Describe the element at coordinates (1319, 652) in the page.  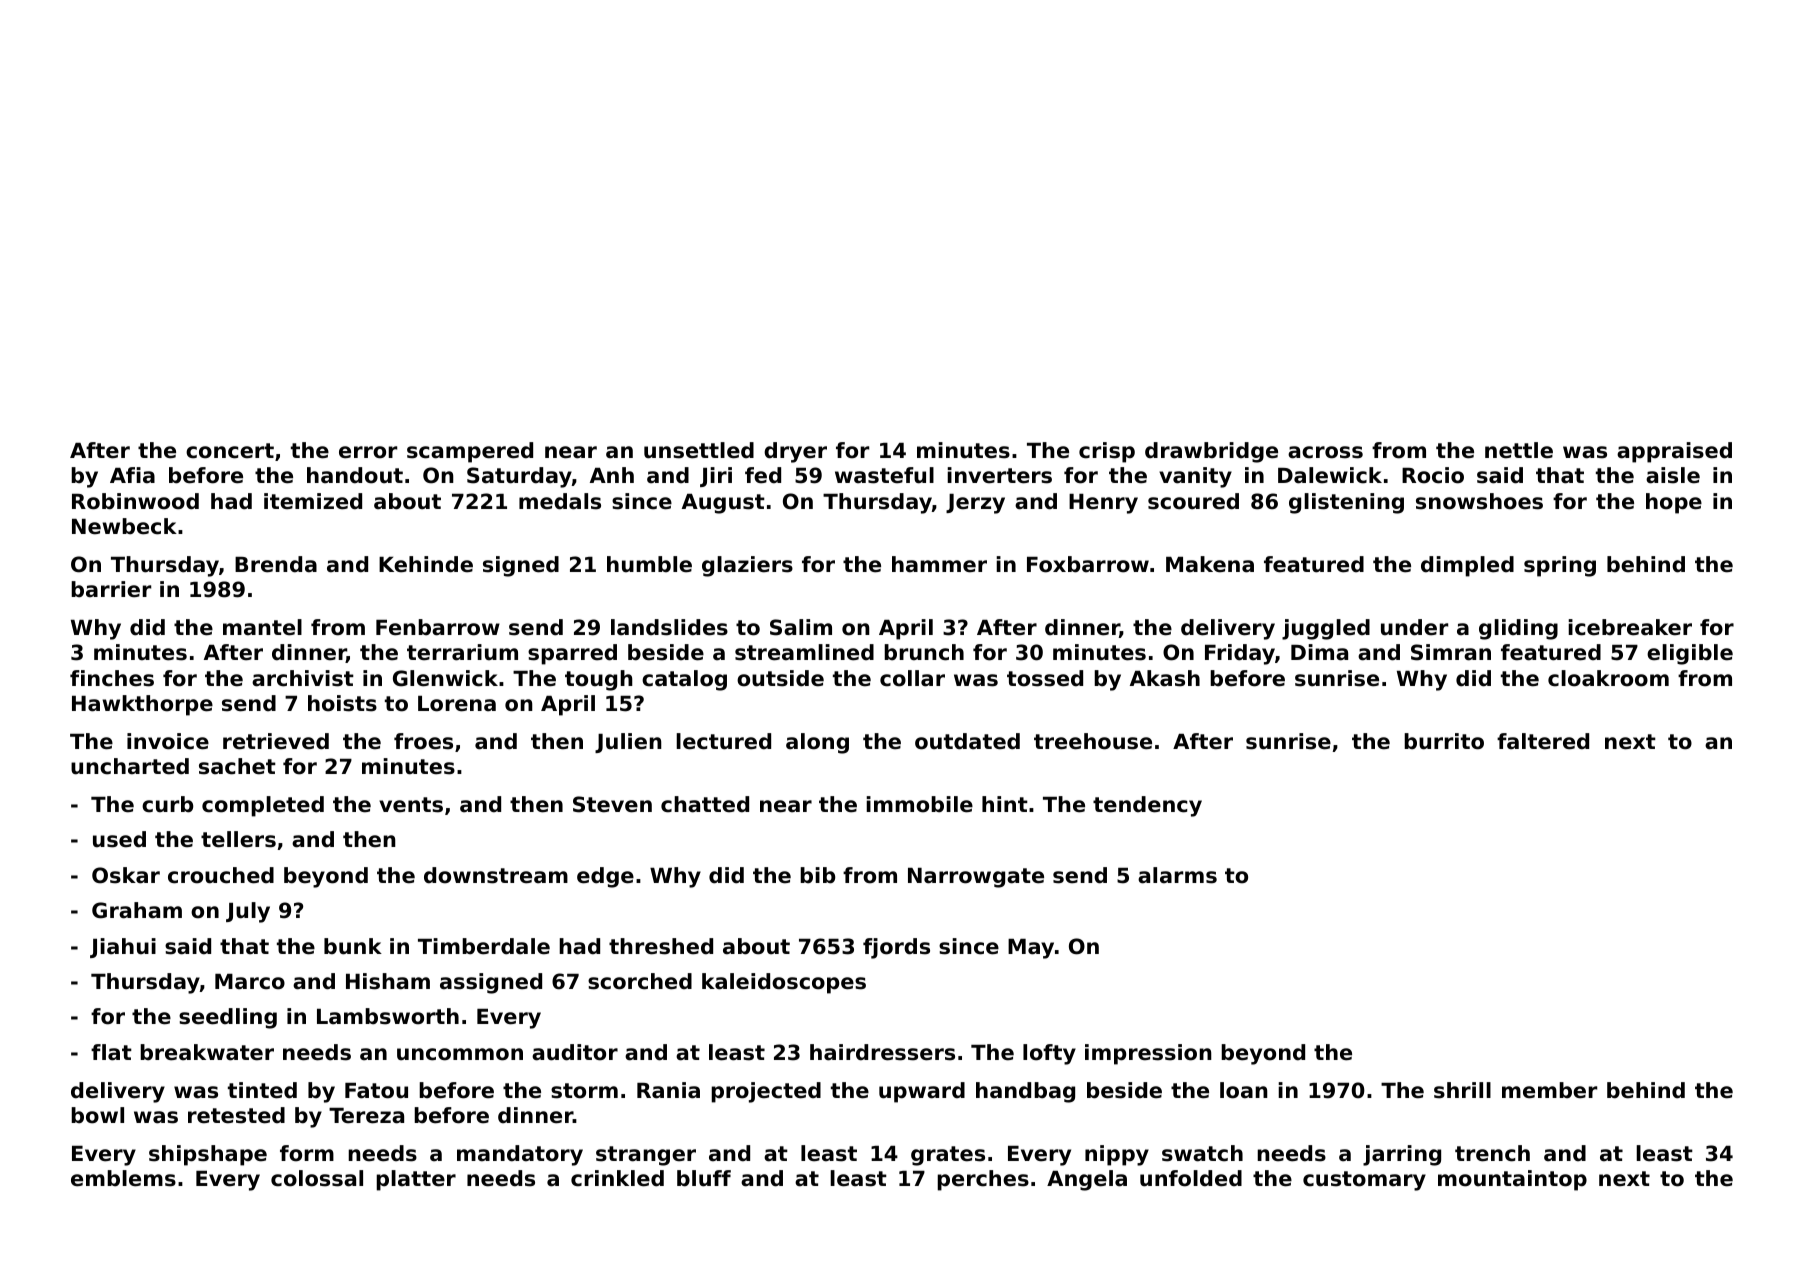
I see `Dima` at that location.
